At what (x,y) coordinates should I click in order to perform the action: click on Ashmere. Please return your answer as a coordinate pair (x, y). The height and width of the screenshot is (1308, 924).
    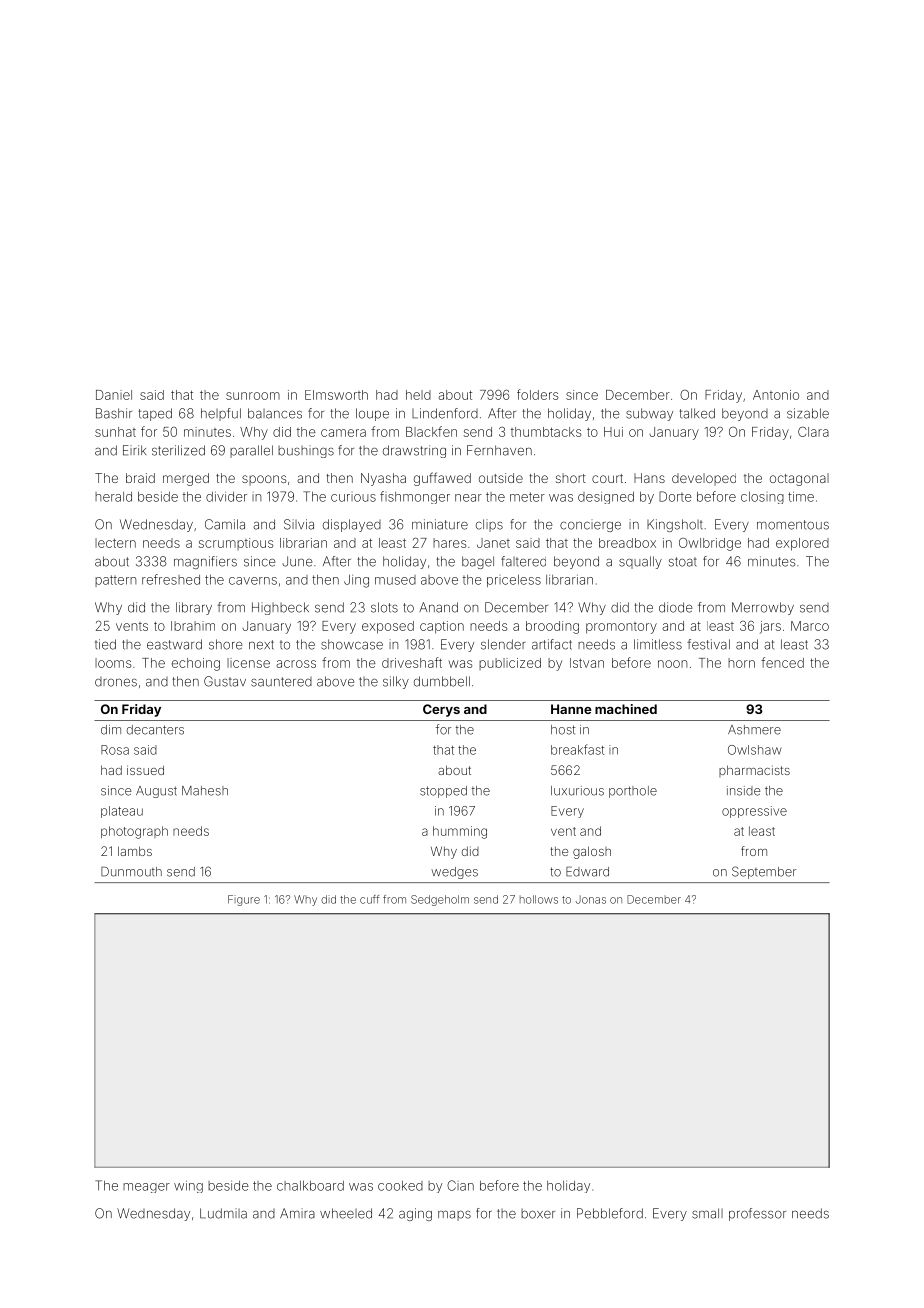
    Looking at the image, I should click on (754, 730).
